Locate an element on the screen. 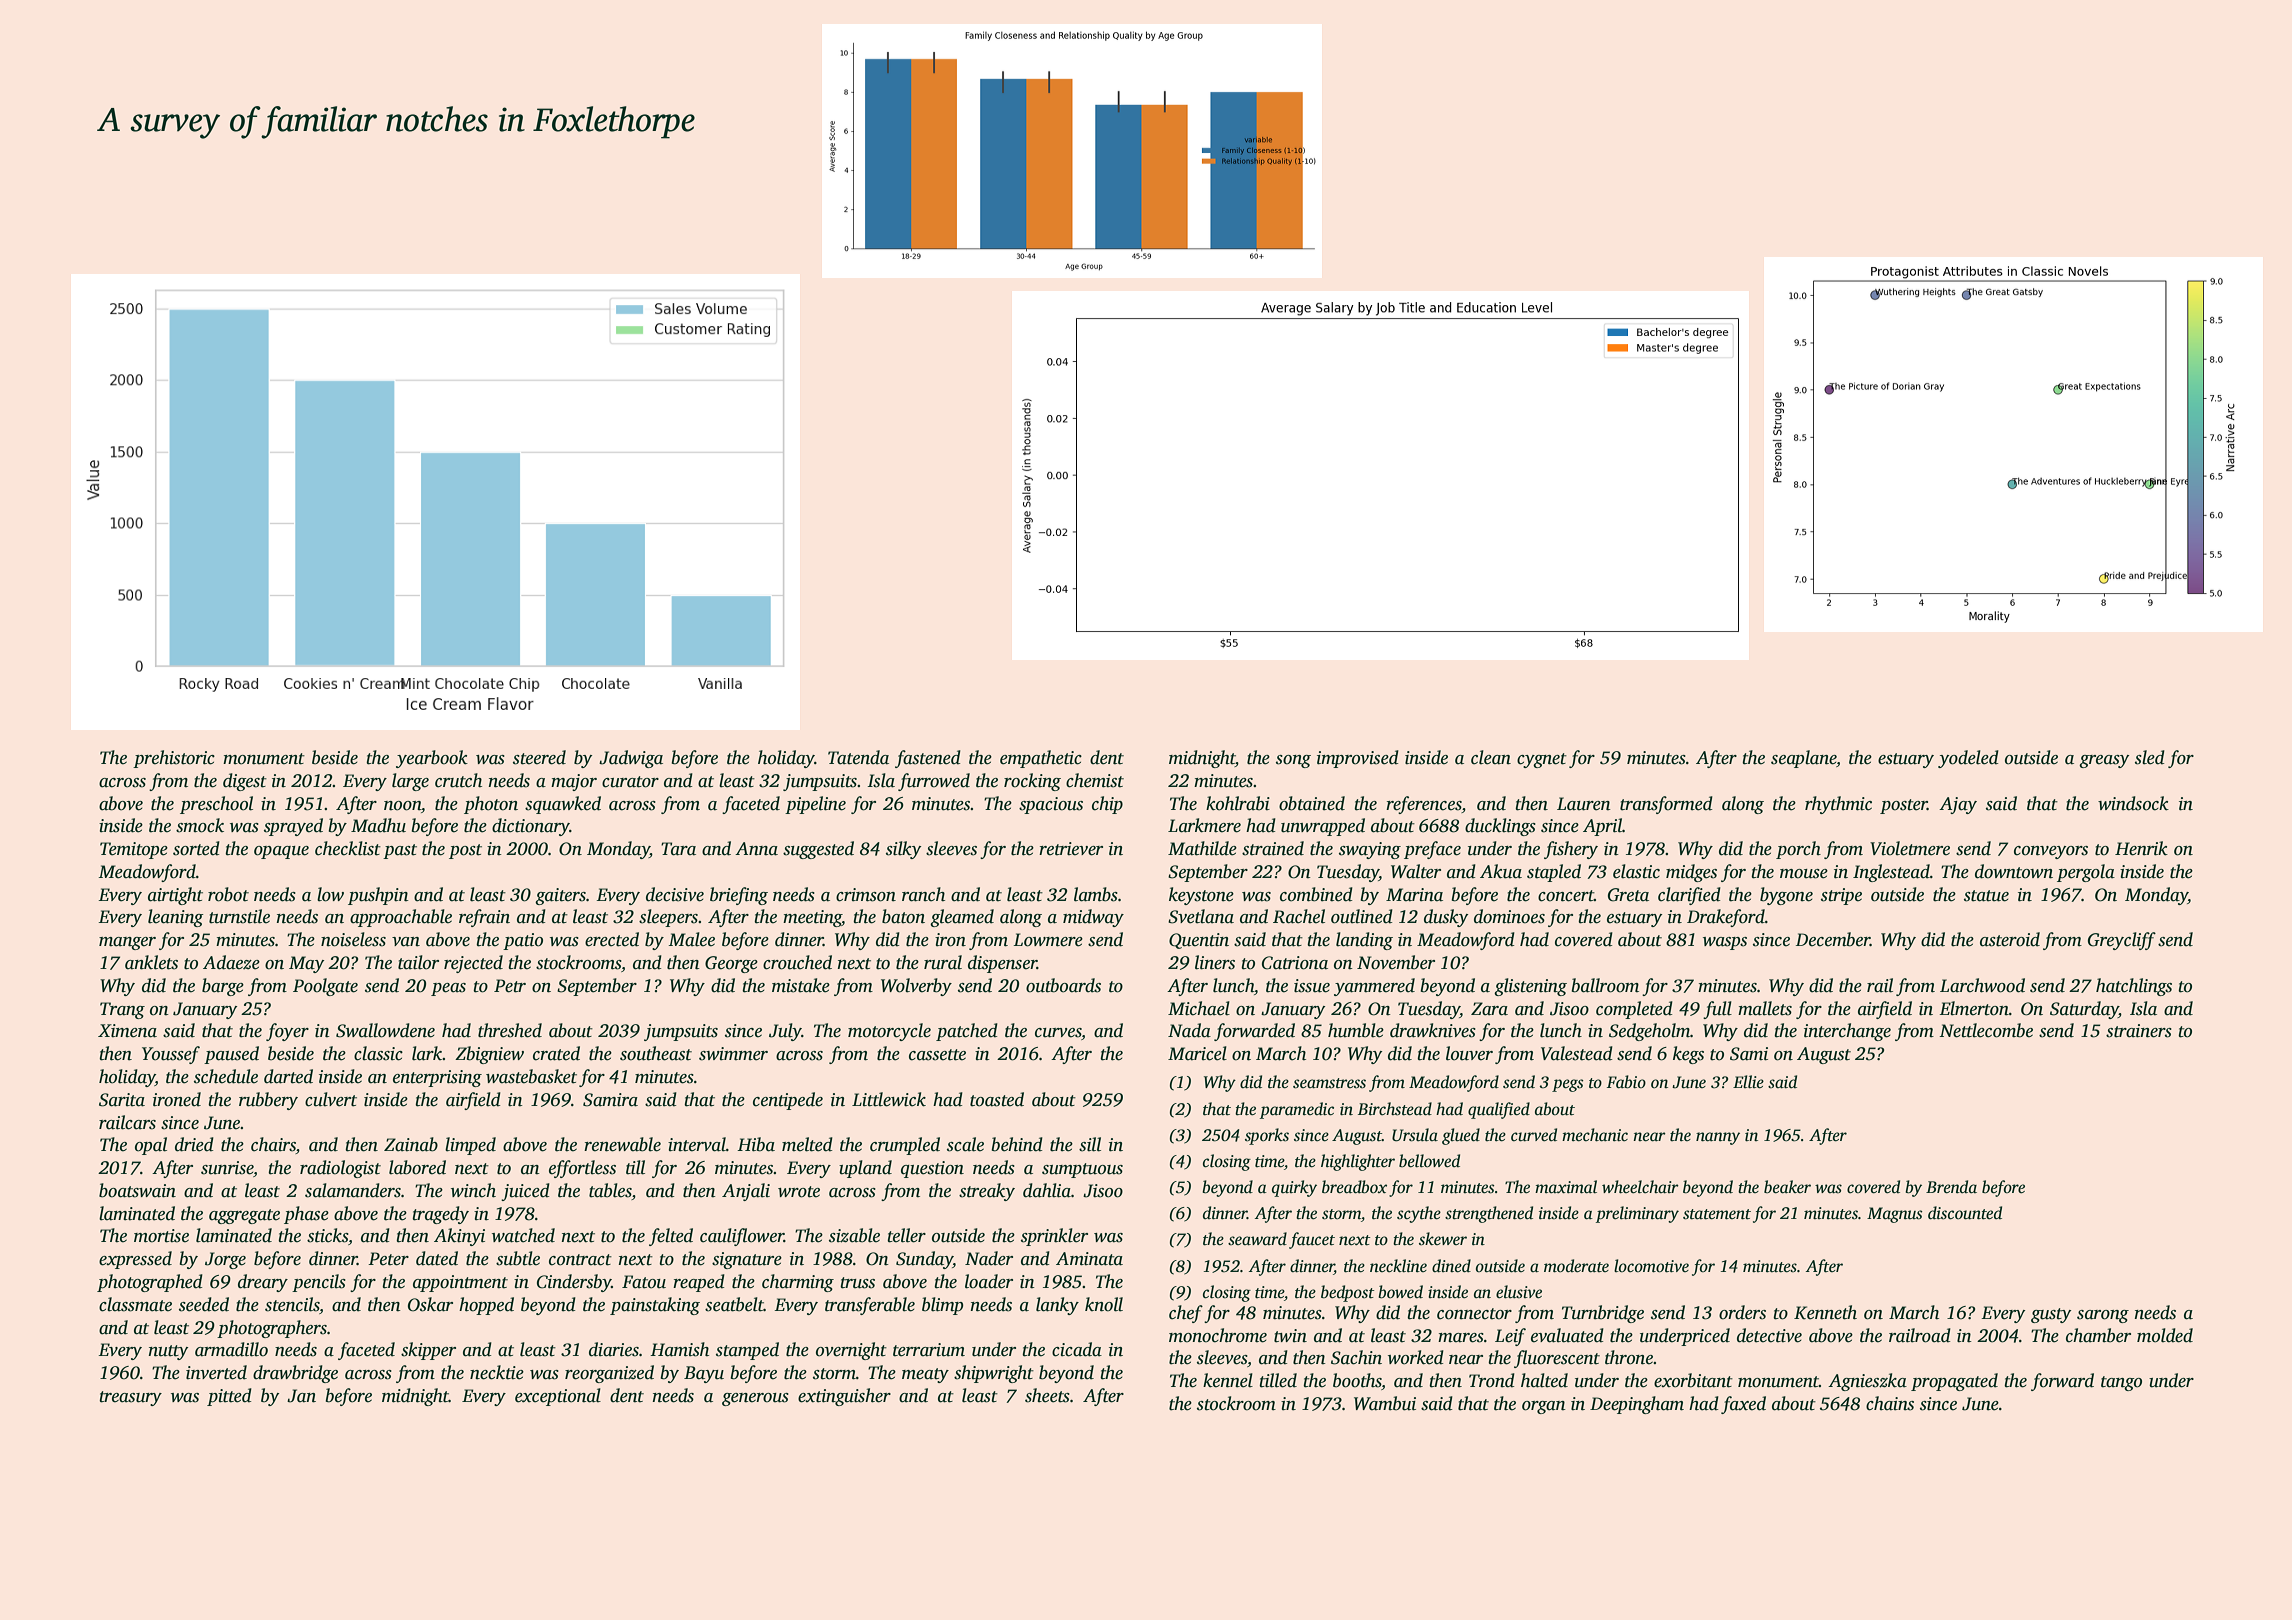  felted is located at coordinates (671, 1237).
